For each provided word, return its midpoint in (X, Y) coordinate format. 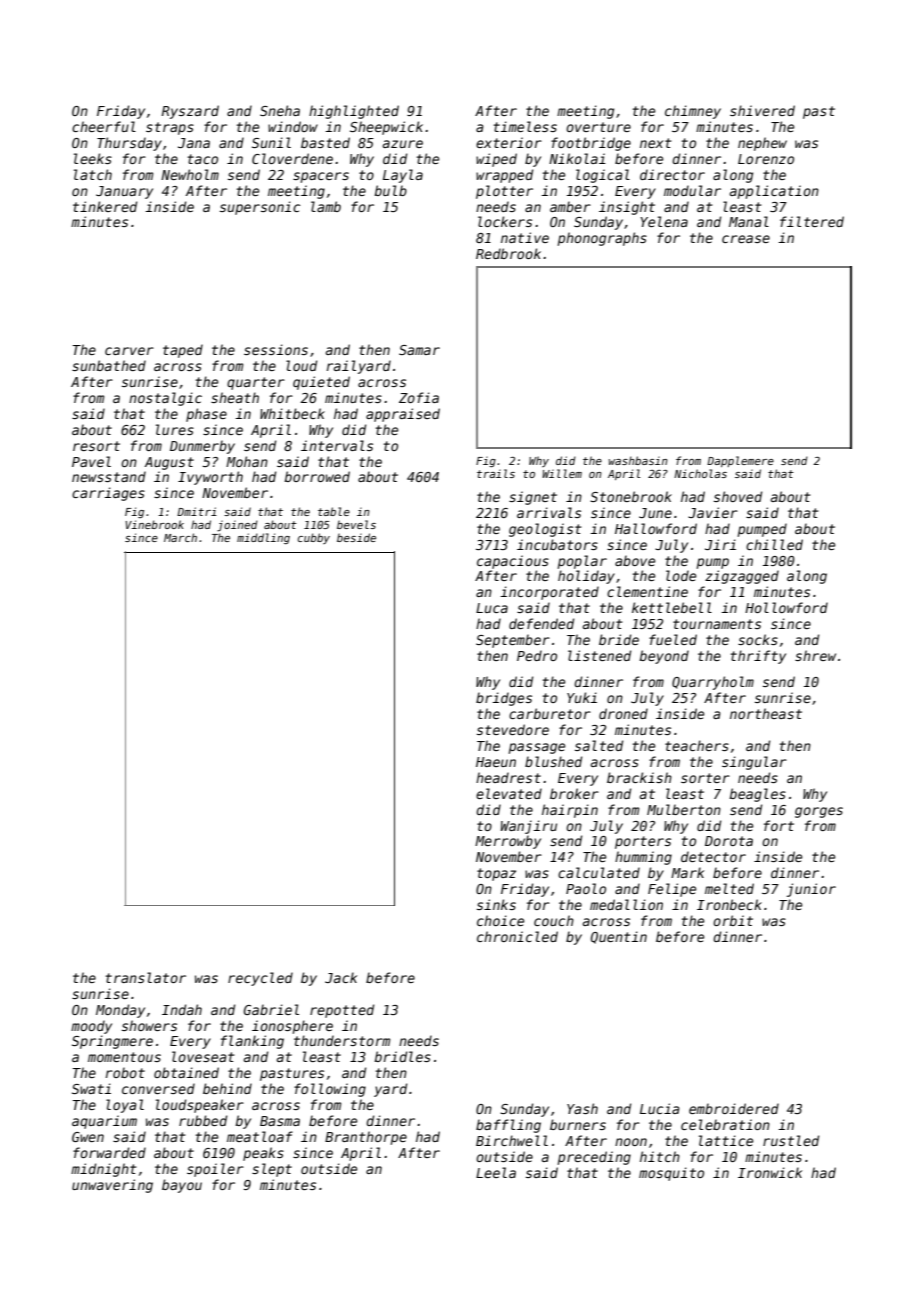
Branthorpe (366, 1138)
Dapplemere (740, 461)
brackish (639, 777)
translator (146, 977)
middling (263, 538)
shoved (738, 496)
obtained (186, 1072)
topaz (496, 874)
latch (93, 174)
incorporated (549, 593)
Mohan (247, 461)
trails (496, 473)
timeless (525, 126)
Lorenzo (766, 159)
